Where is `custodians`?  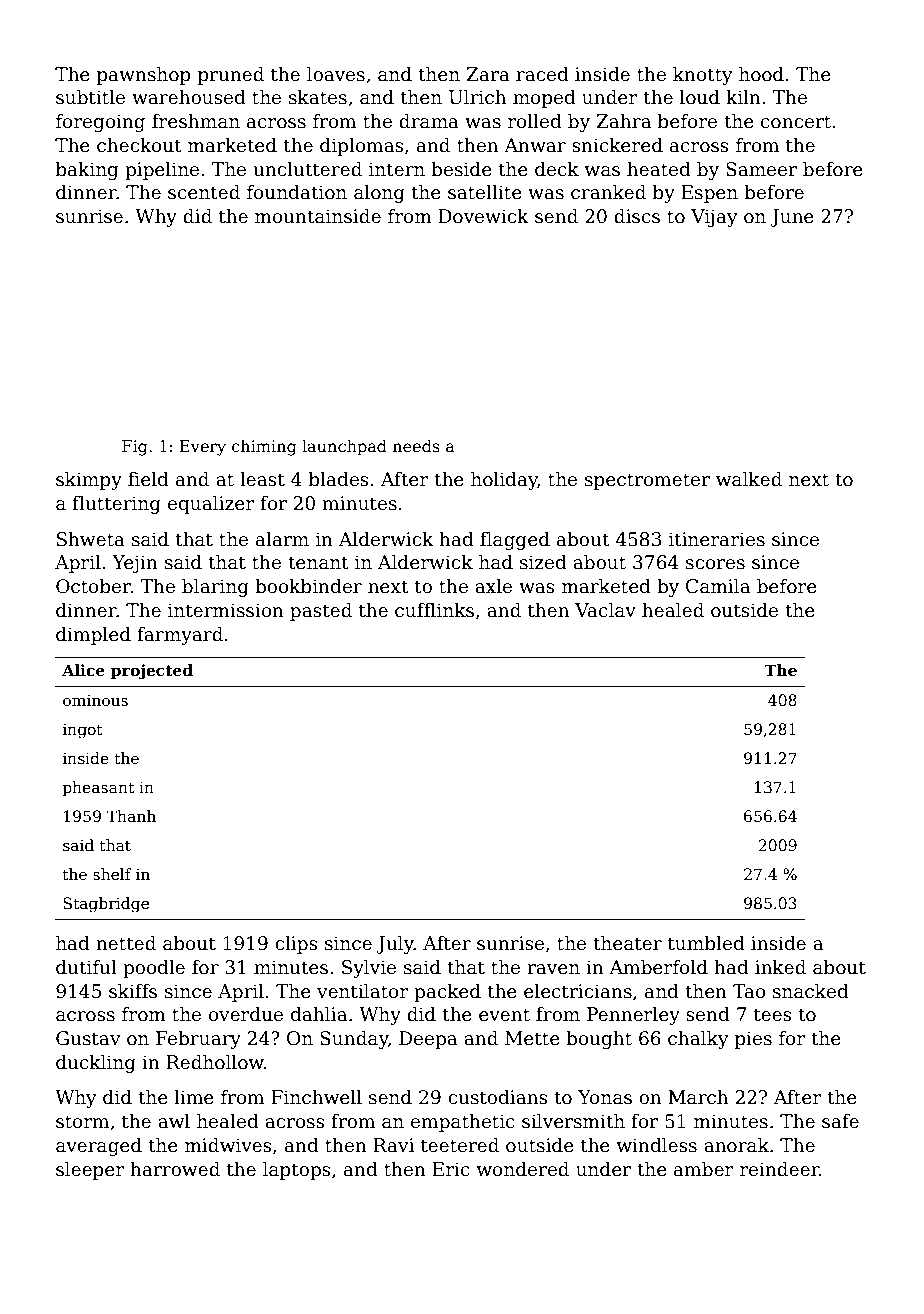 custodians is located at coordinates (498, 1097).
